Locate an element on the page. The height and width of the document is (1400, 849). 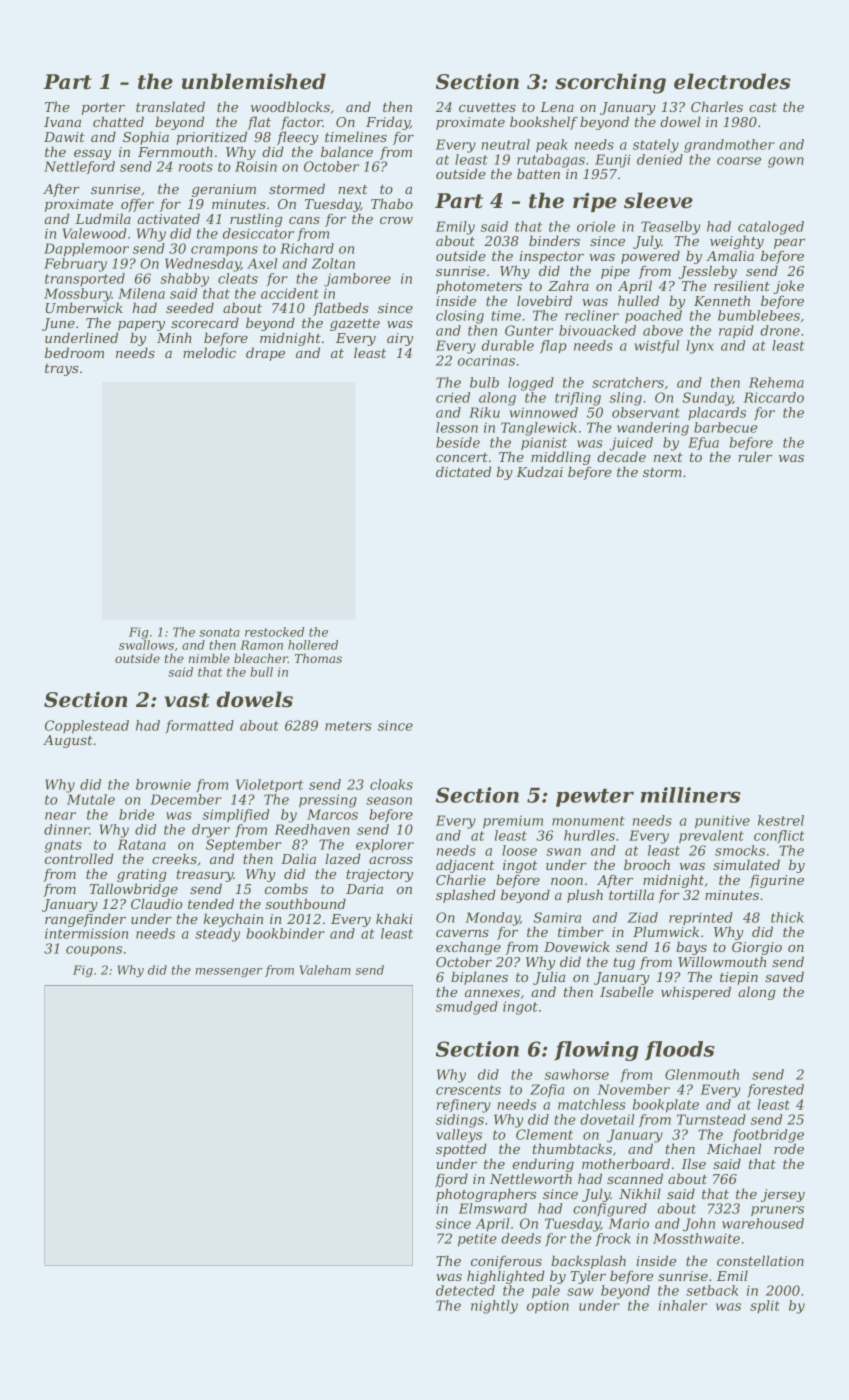
grandmother is located at coordinates (729, 146).
